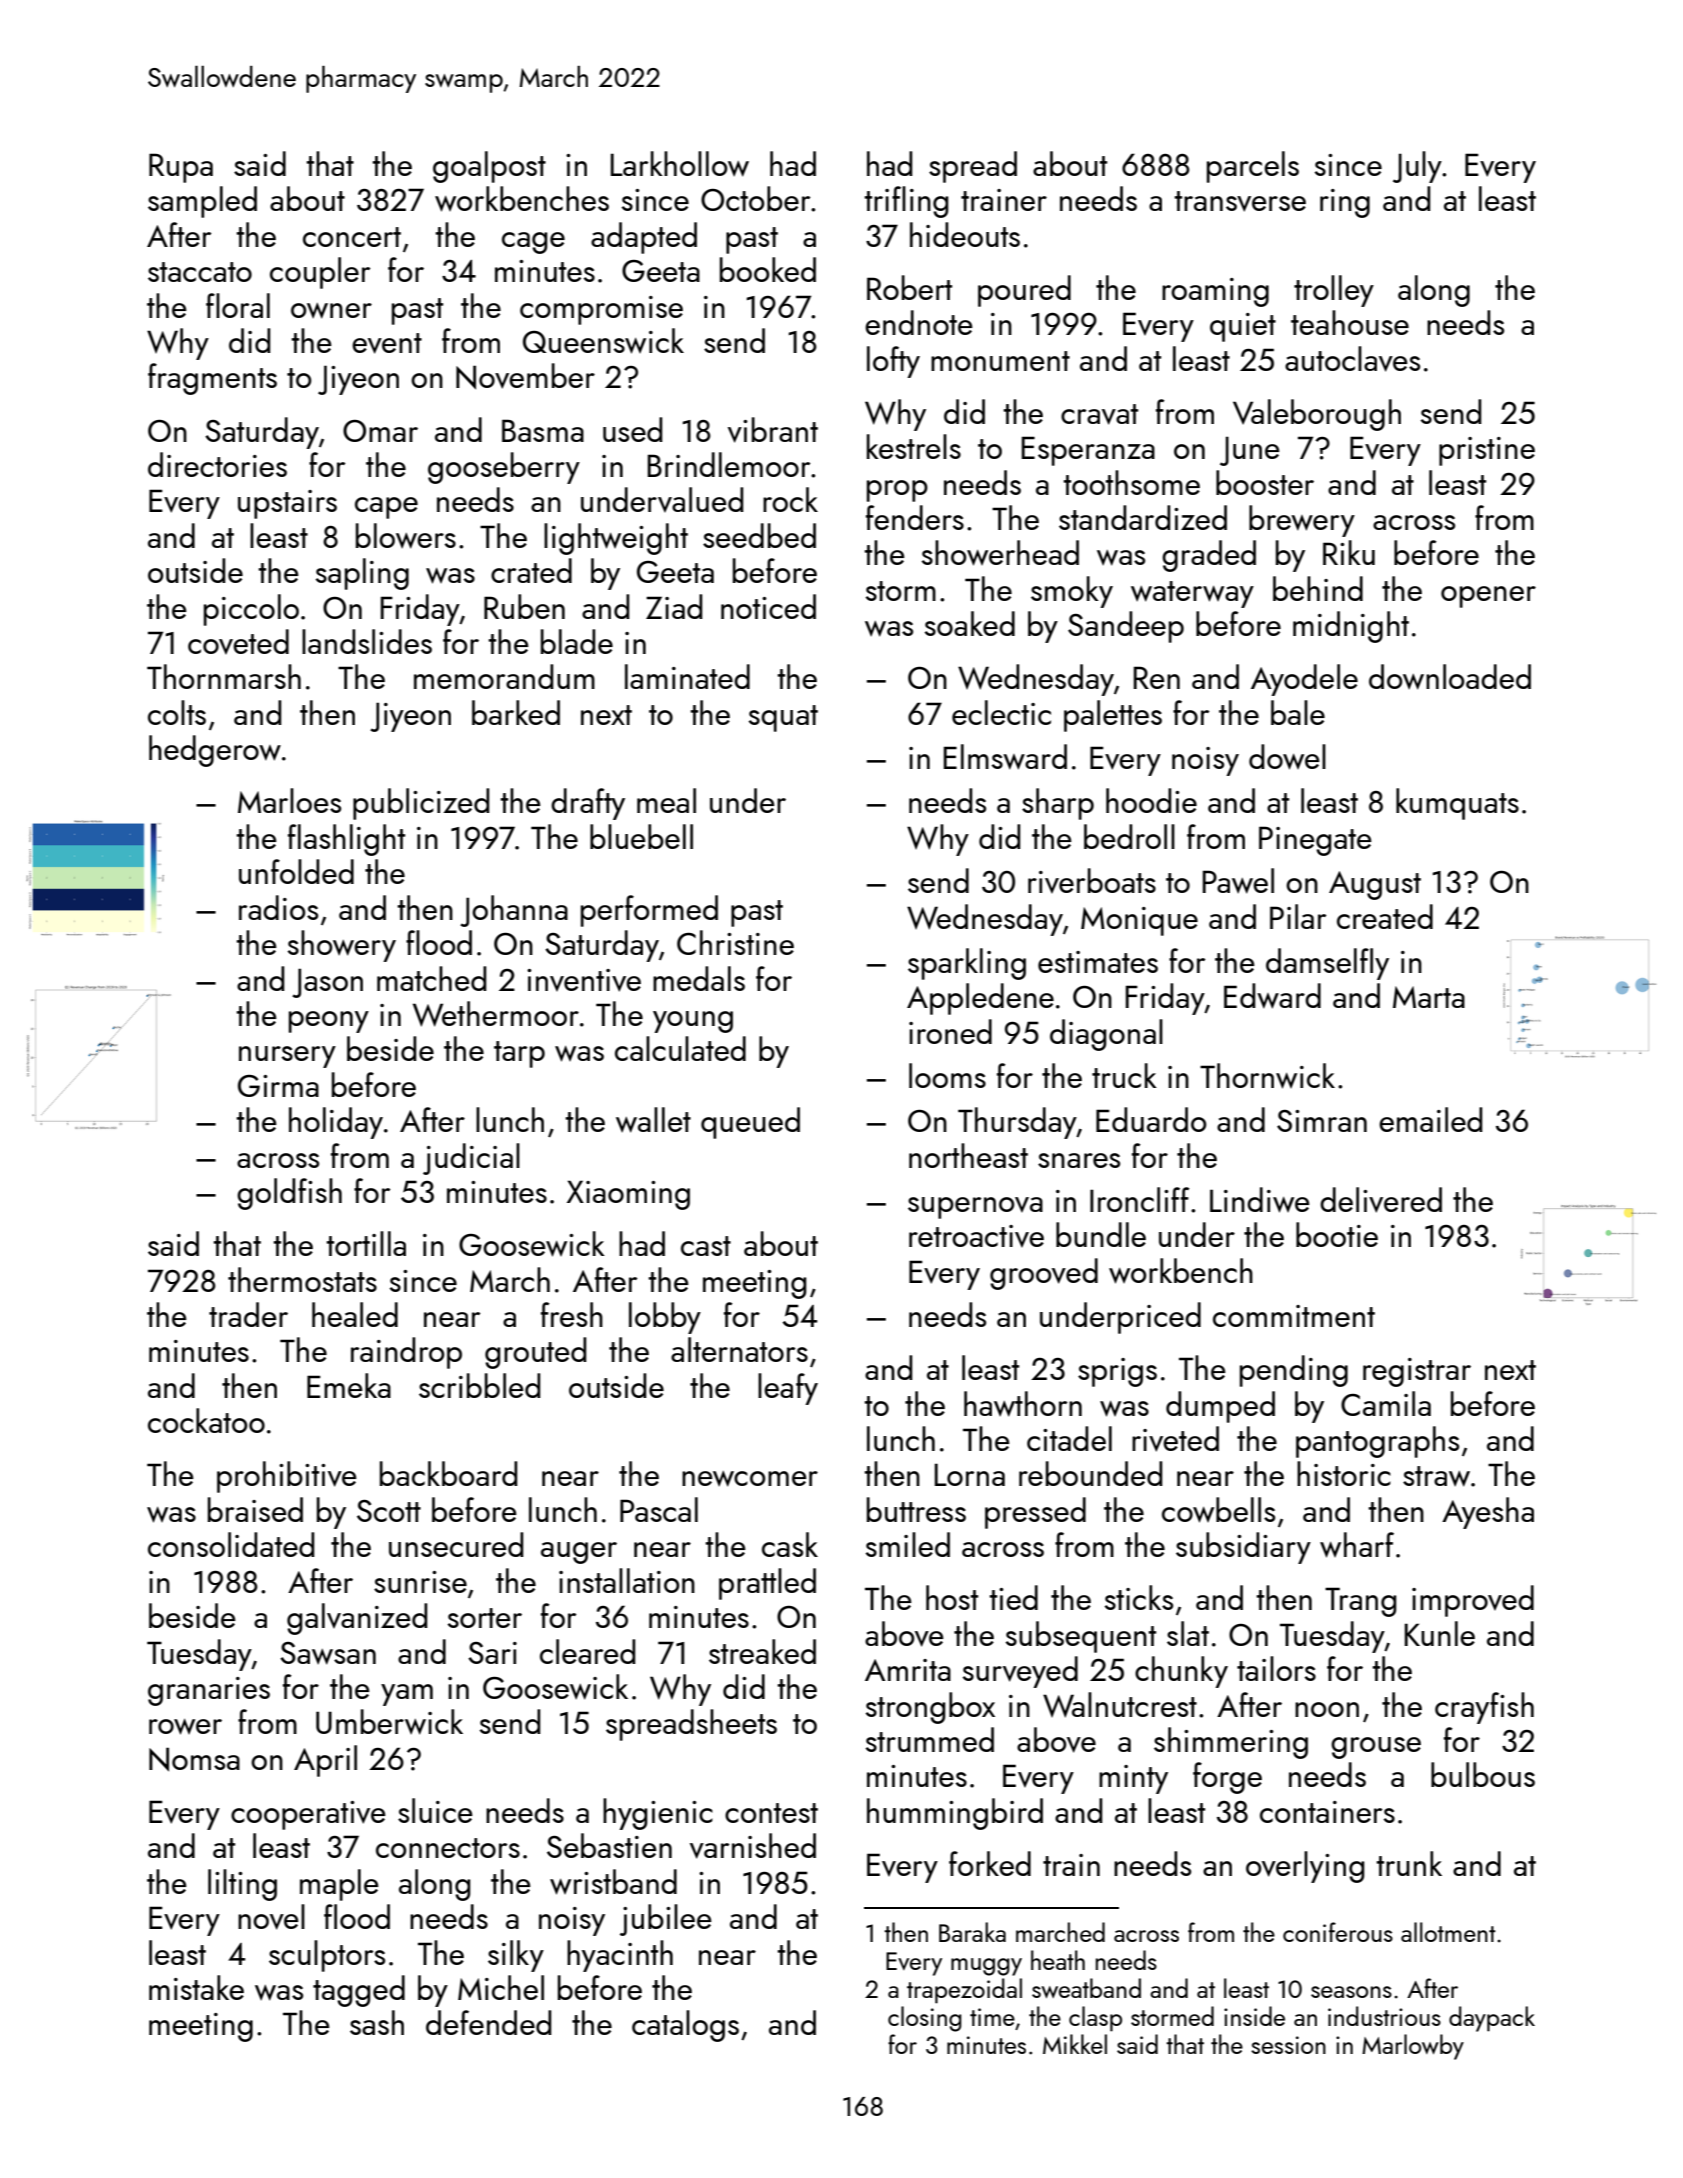  Describe the element at coordinates (516, 1956) in the document. I see `silky` at that location.
